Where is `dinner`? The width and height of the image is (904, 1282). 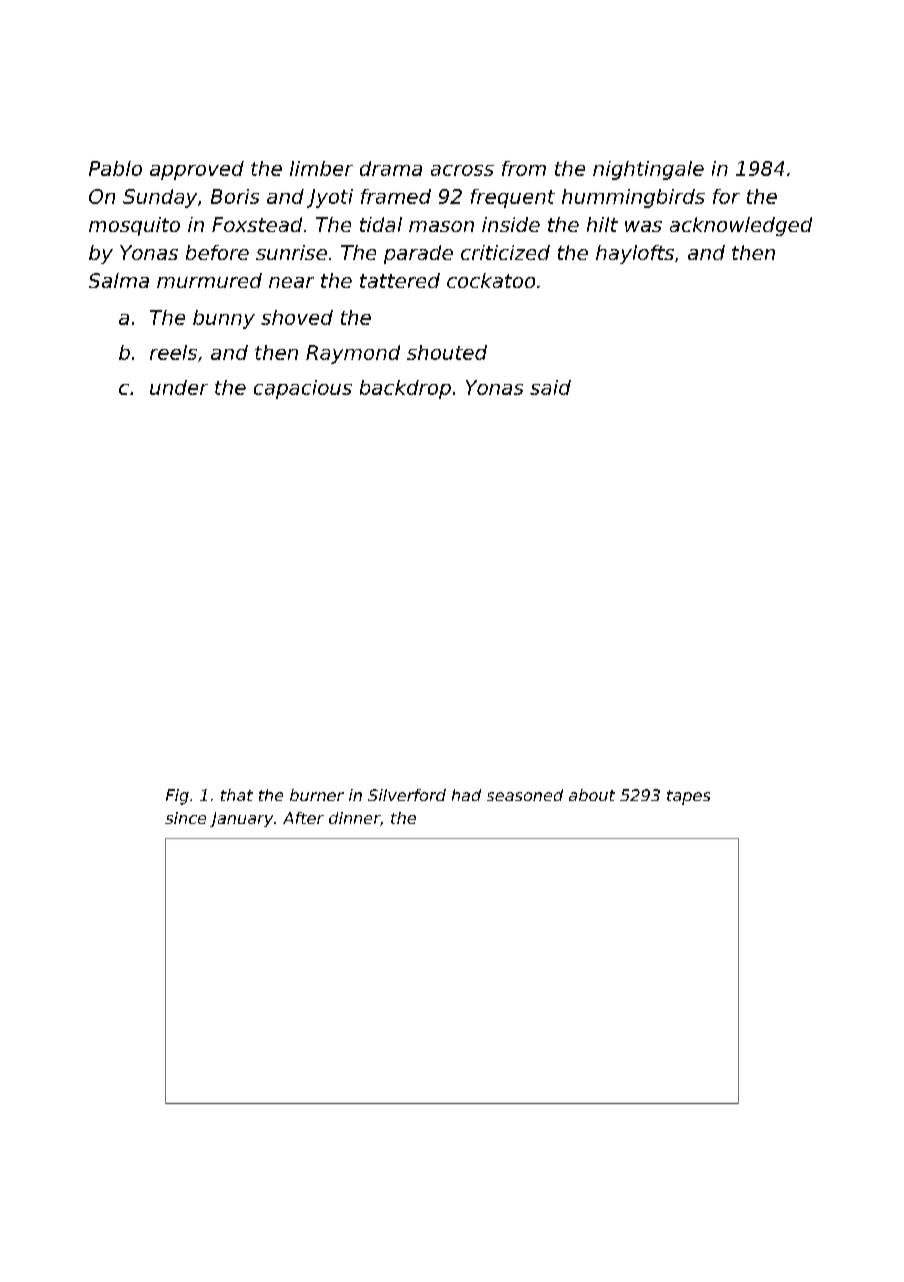
dinner is located at coordinates (354, 818).
